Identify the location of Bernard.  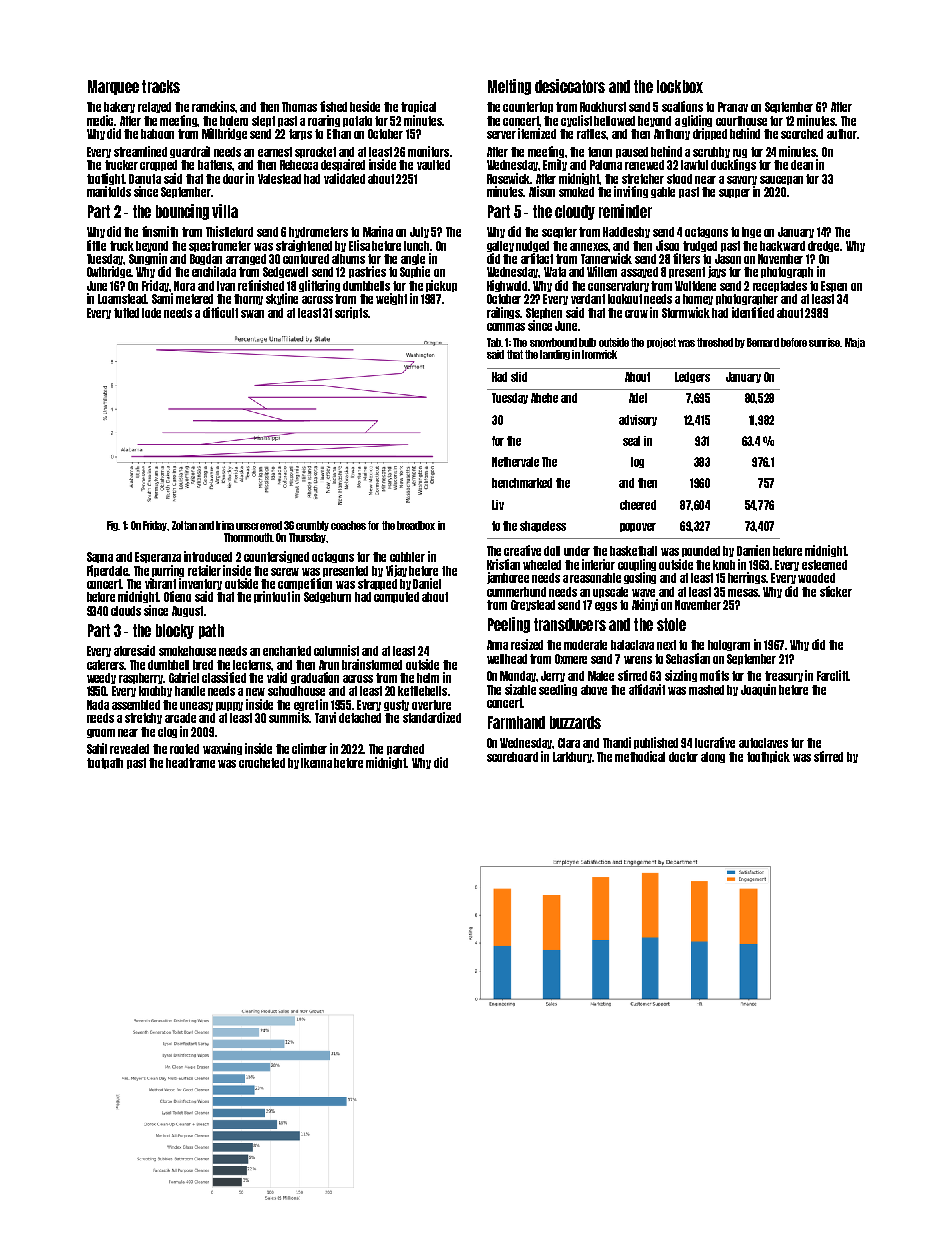
(763, 342).
